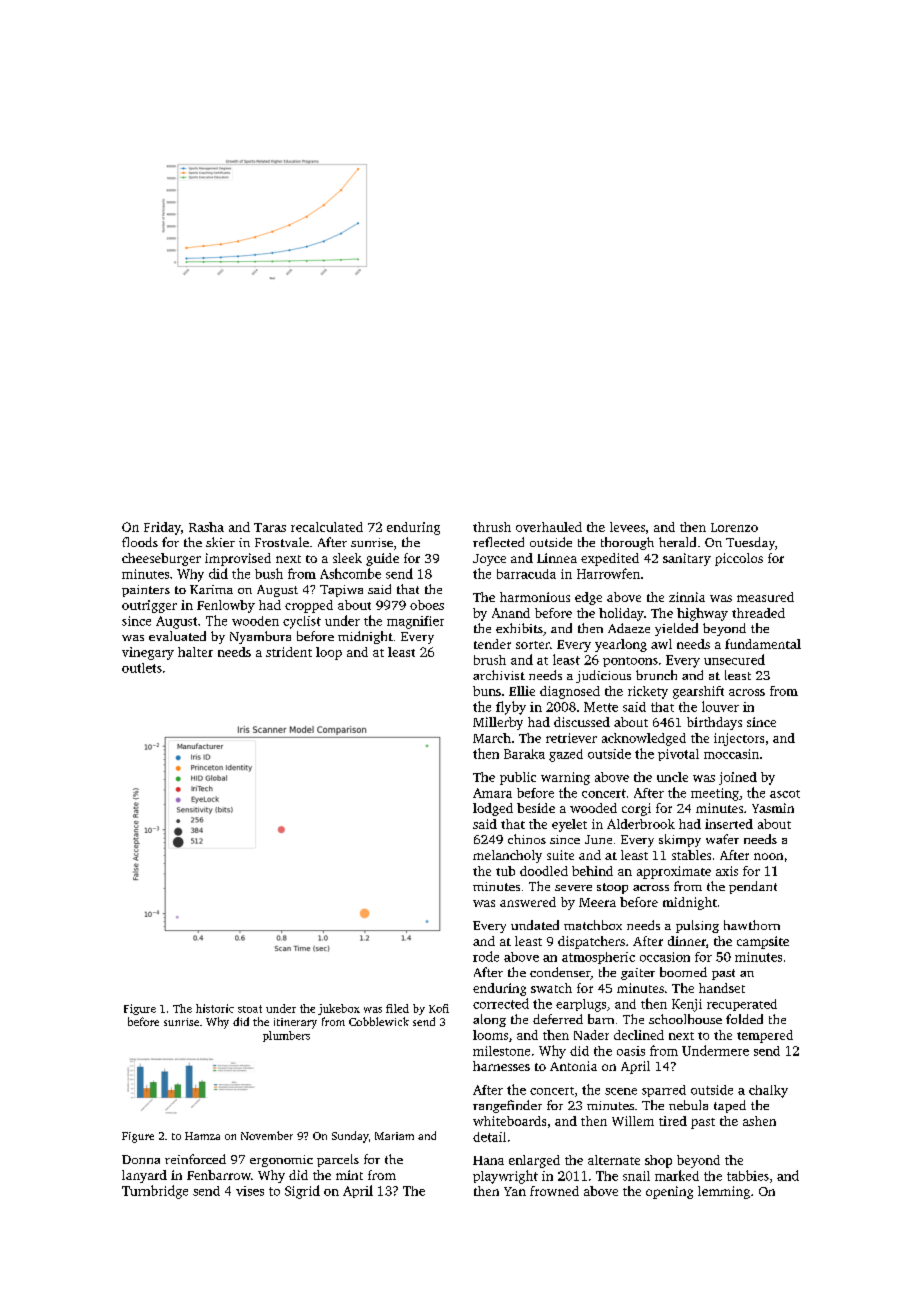 This document has width=924, height=1308. What do you see at coordinates (289, 652) in the document?
I see `strident` at bounding box center [289, 652].
